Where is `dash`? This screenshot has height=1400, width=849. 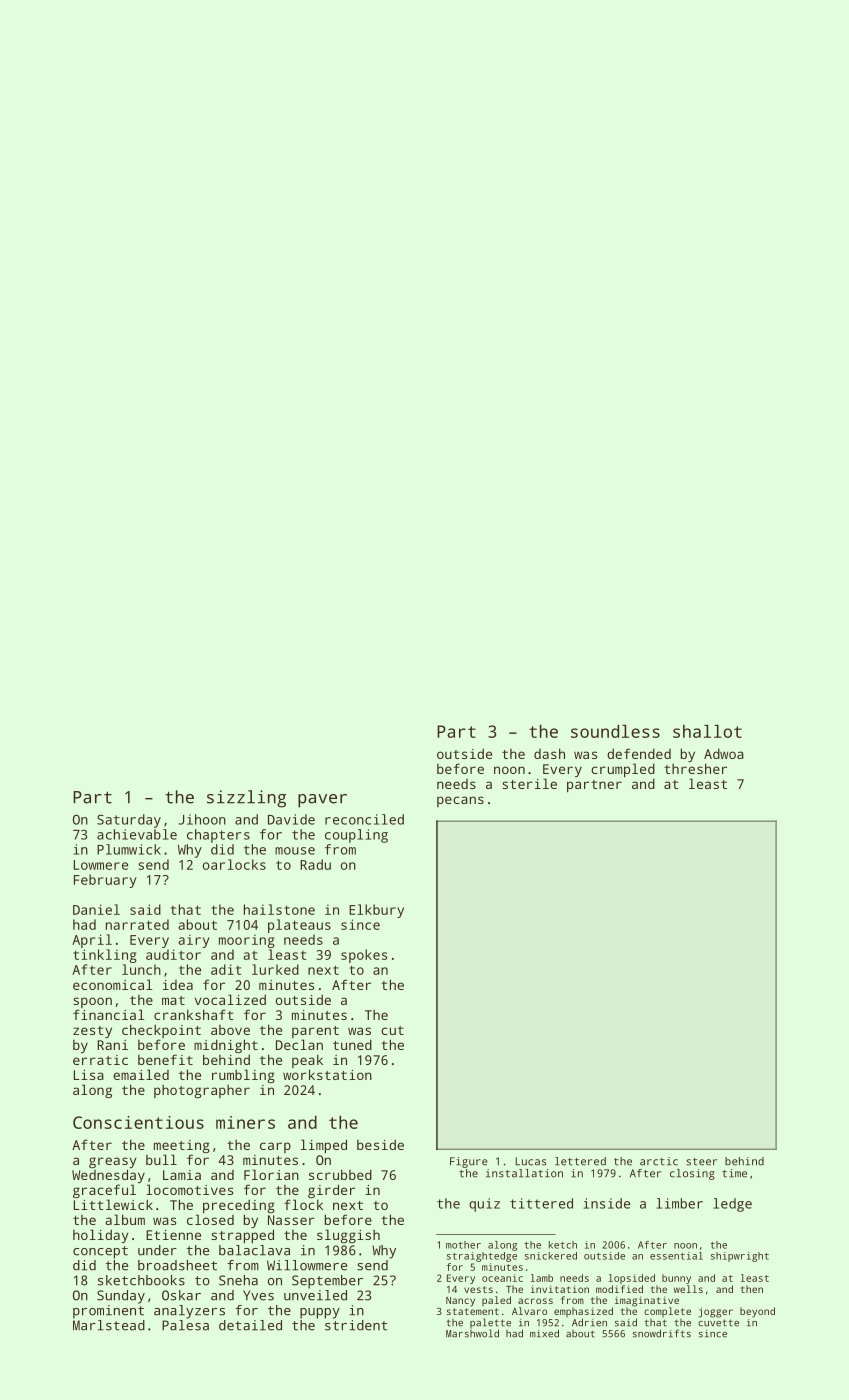
dash is located at coordinates (549, 753).
